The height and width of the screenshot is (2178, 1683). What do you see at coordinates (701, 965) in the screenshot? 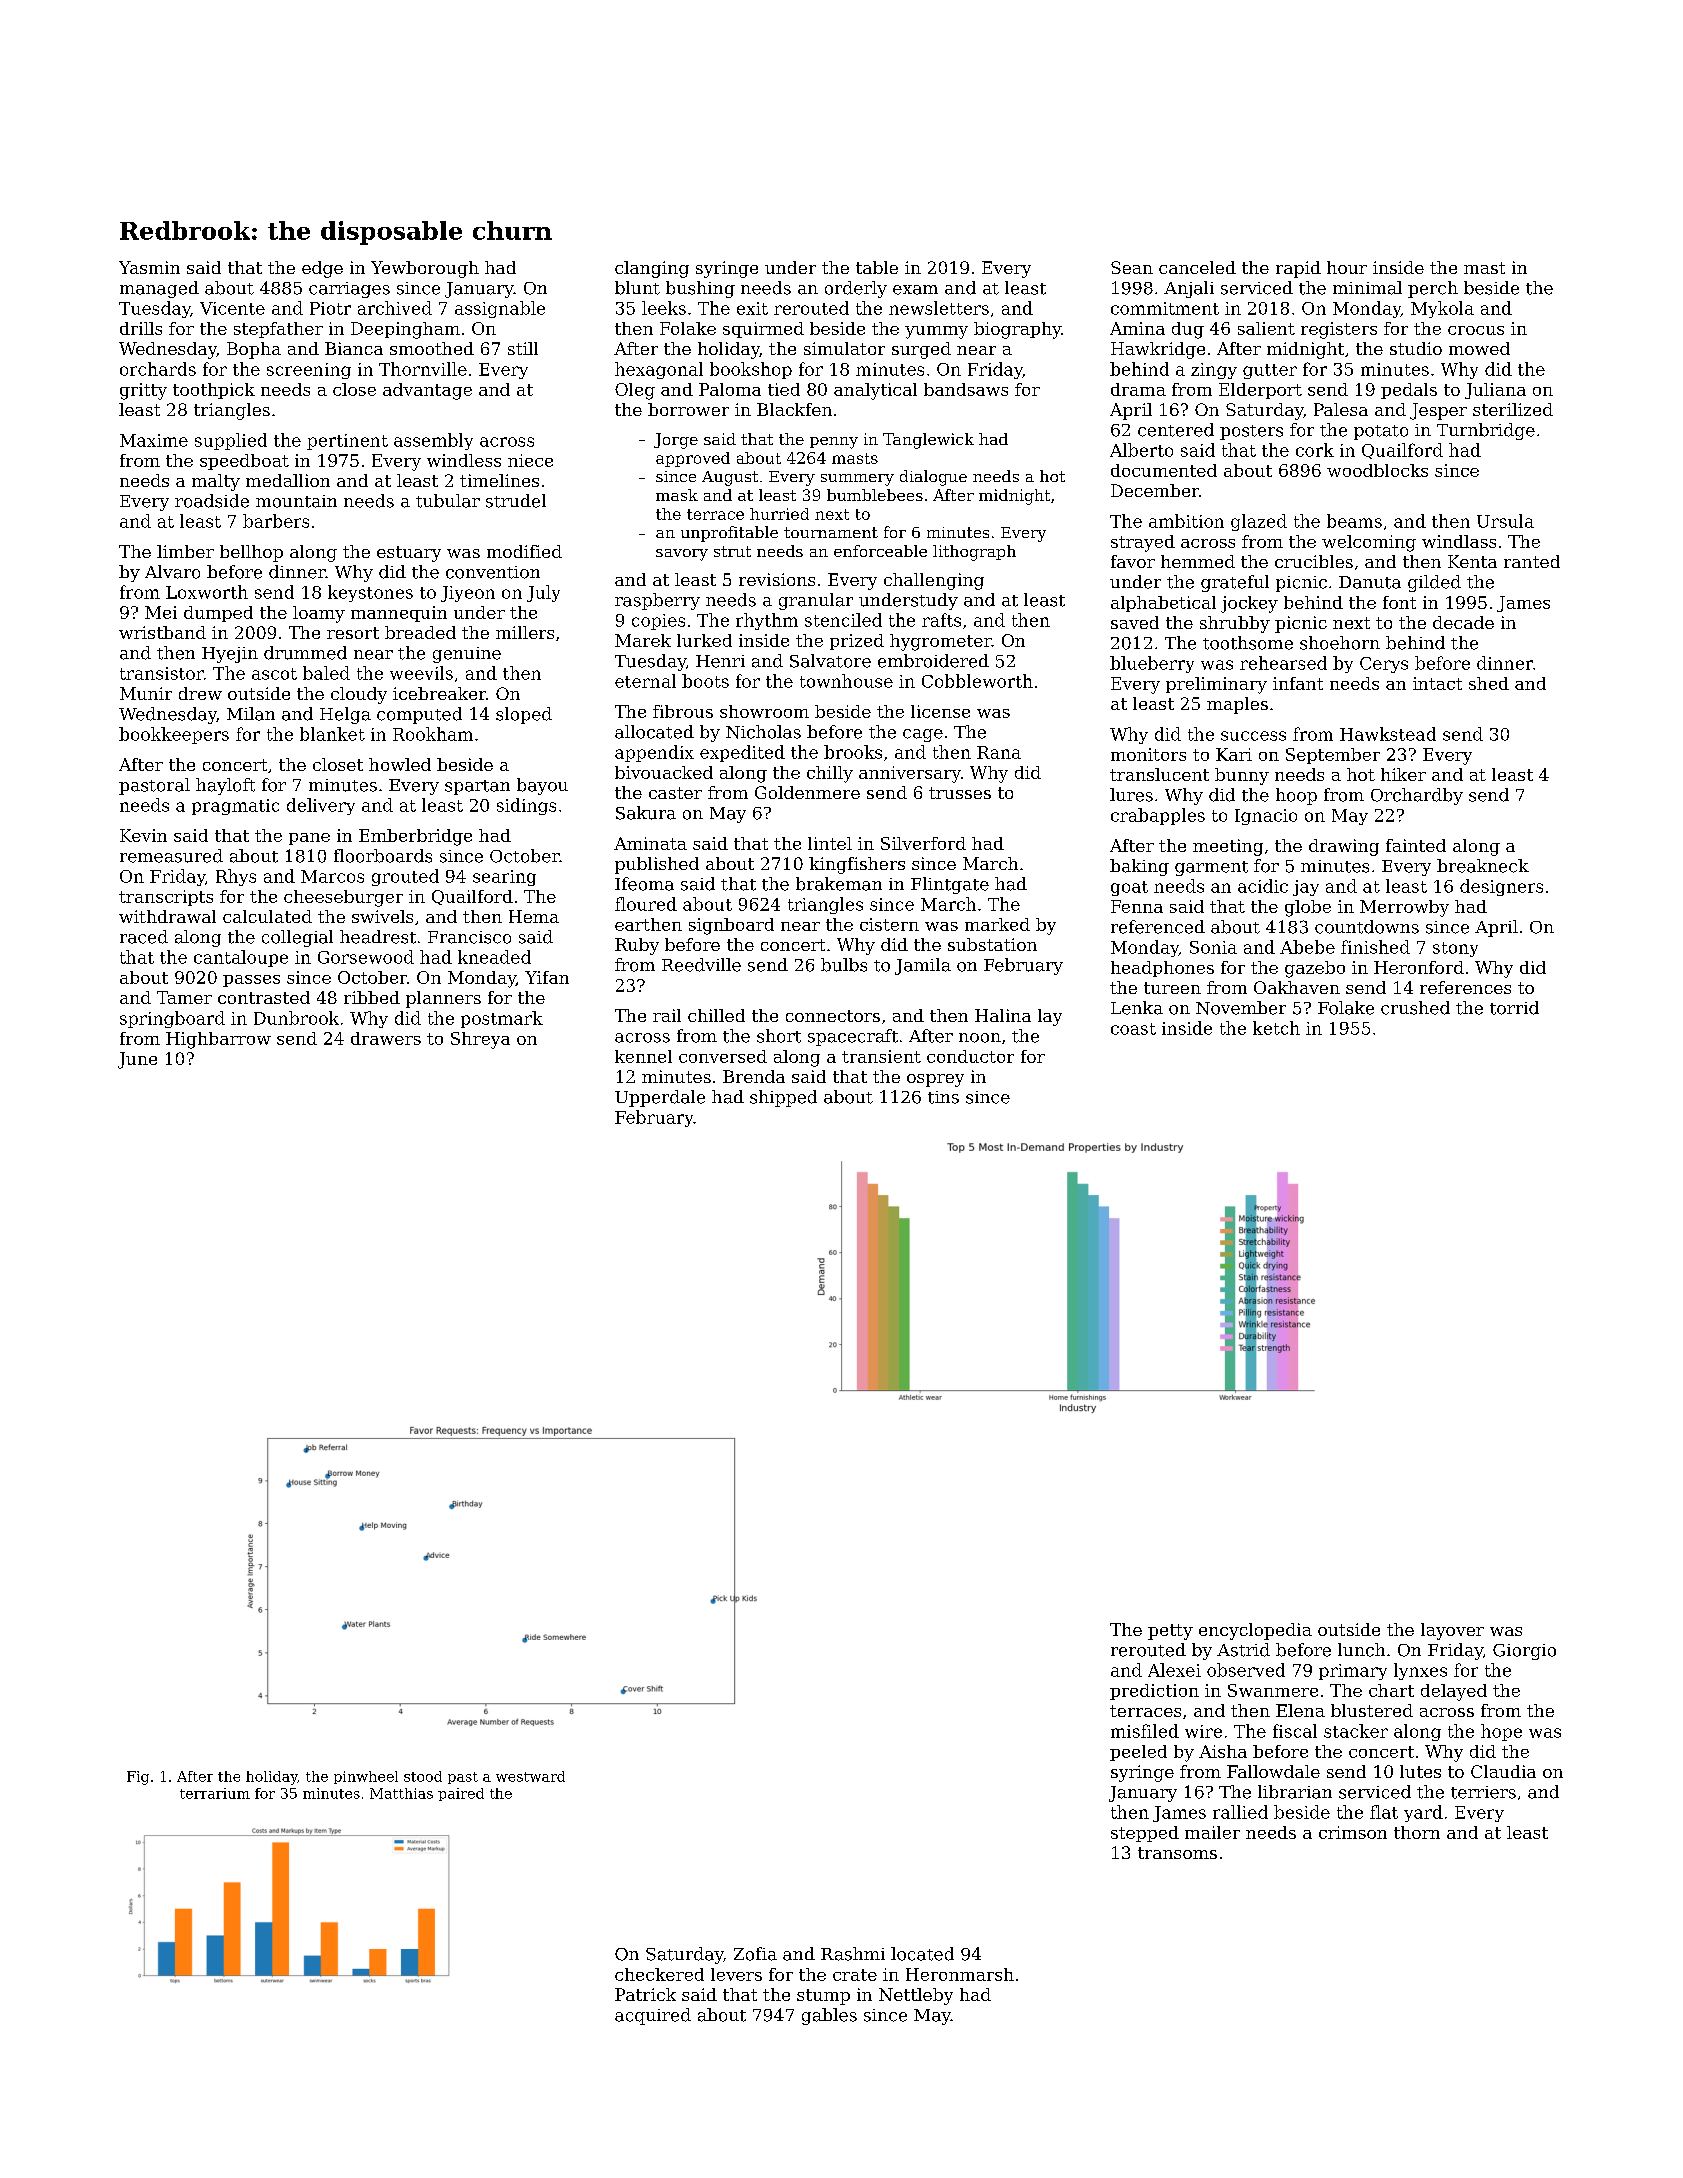
I see `Reedville` at bounding box center [701, 965].
